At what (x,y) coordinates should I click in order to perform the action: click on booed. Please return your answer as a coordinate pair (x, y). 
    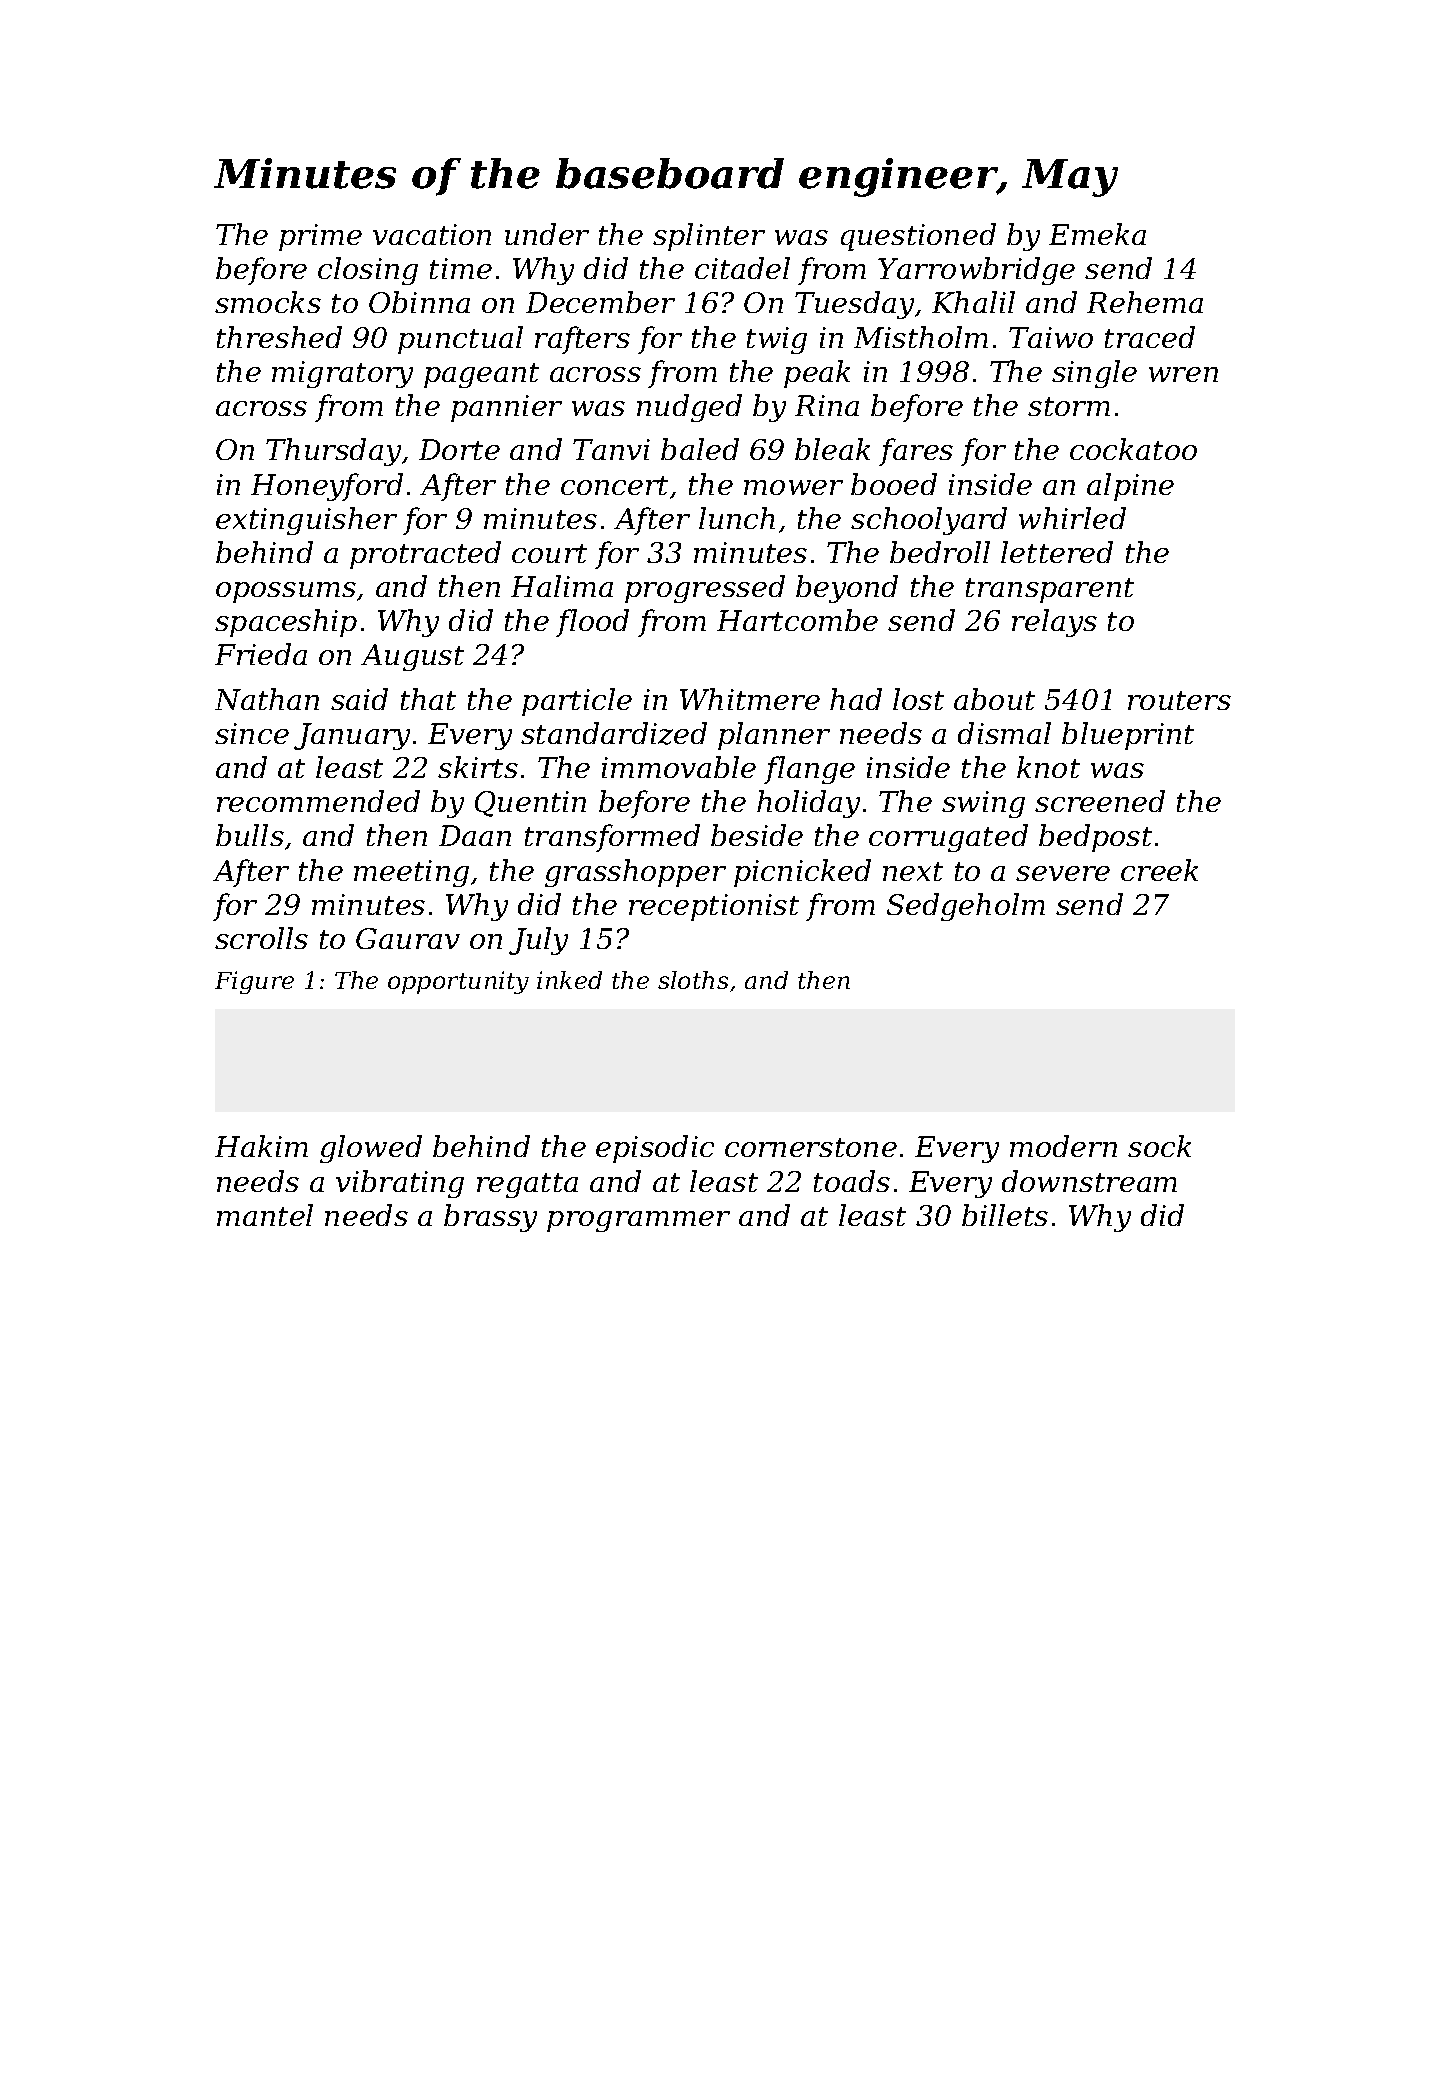
    Looking at the image, I should click on (894, 484).
